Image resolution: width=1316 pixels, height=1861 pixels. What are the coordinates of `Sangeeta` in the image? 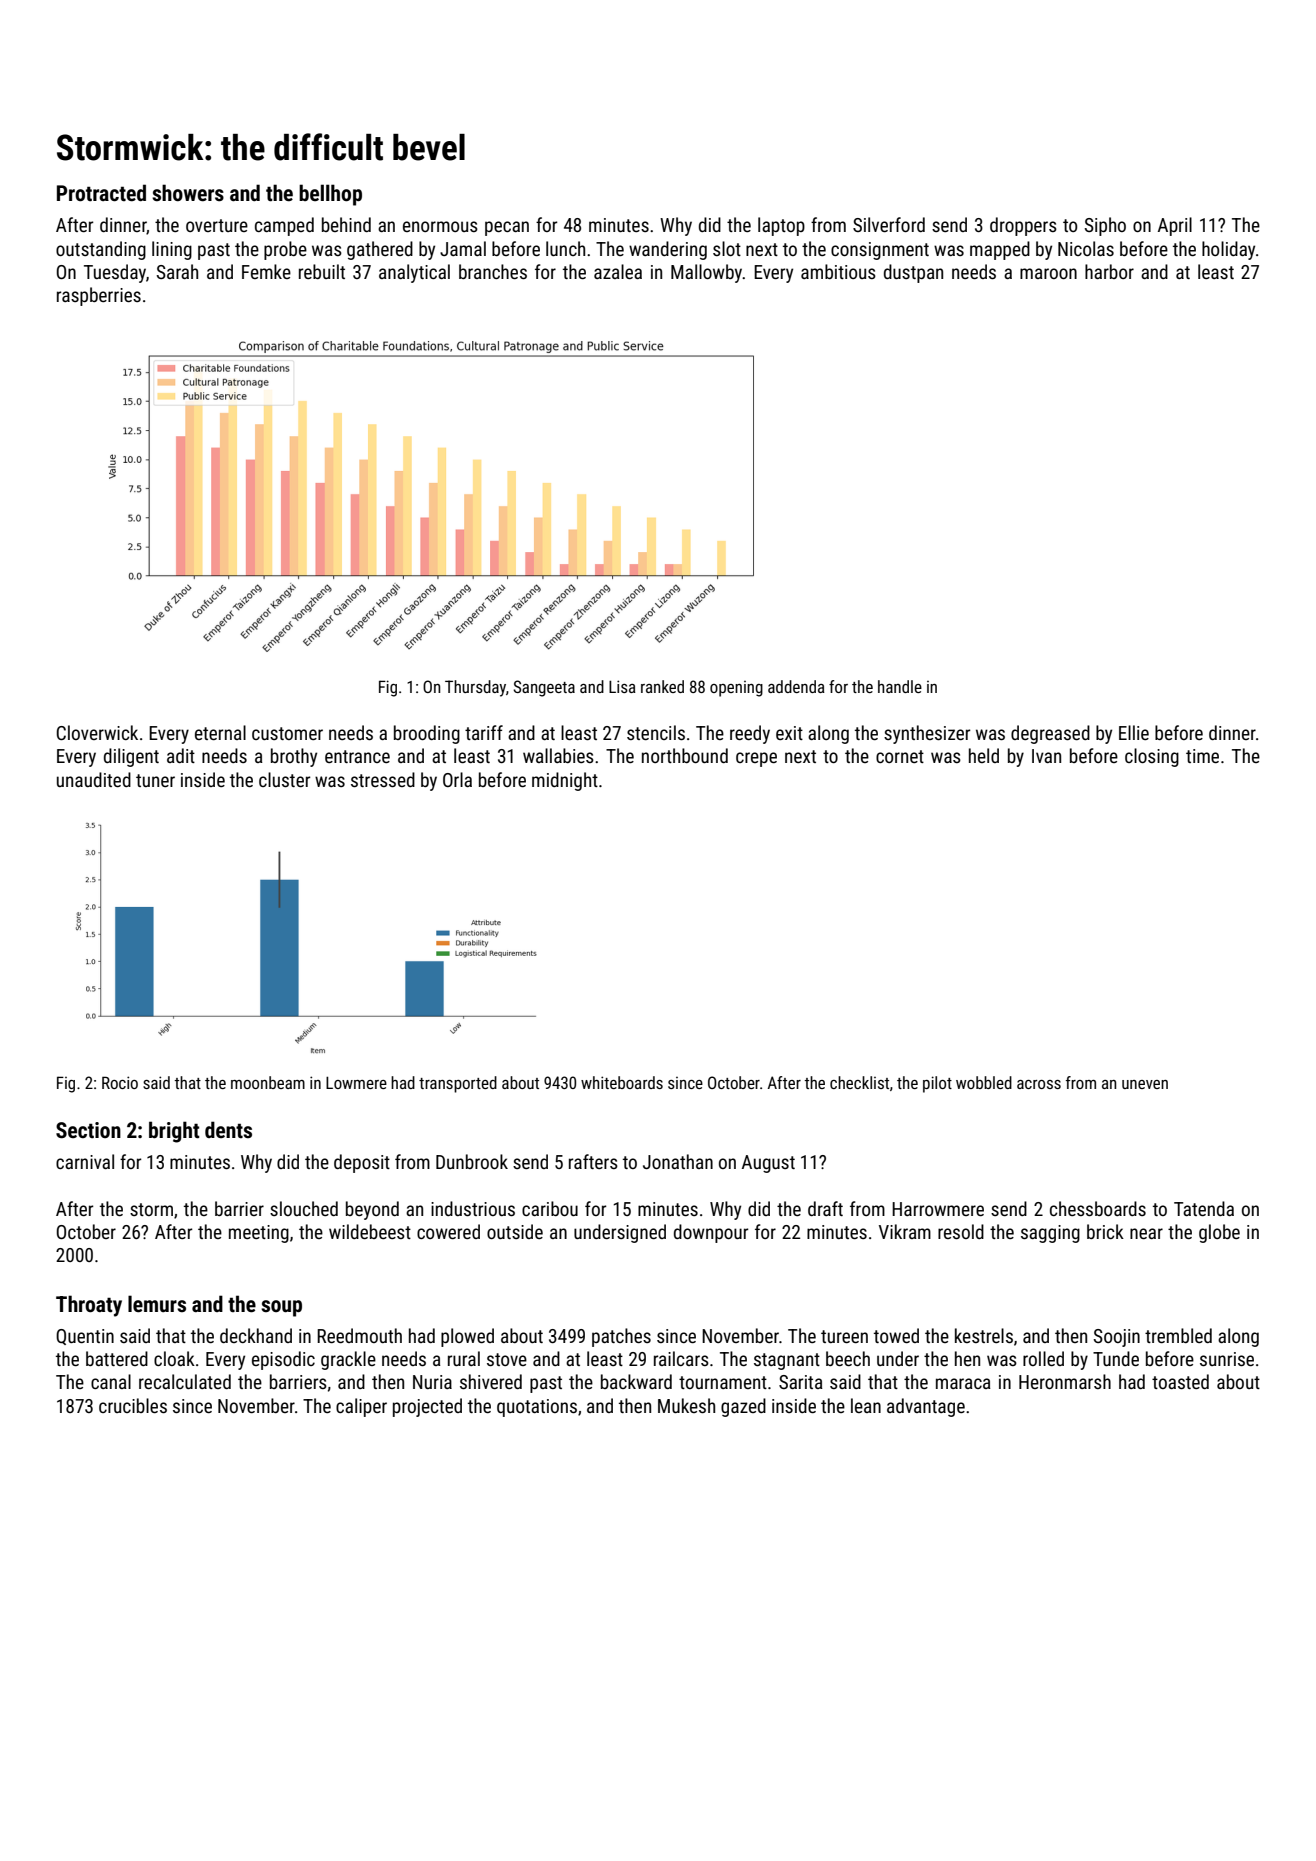 It's located at (544, 688).
